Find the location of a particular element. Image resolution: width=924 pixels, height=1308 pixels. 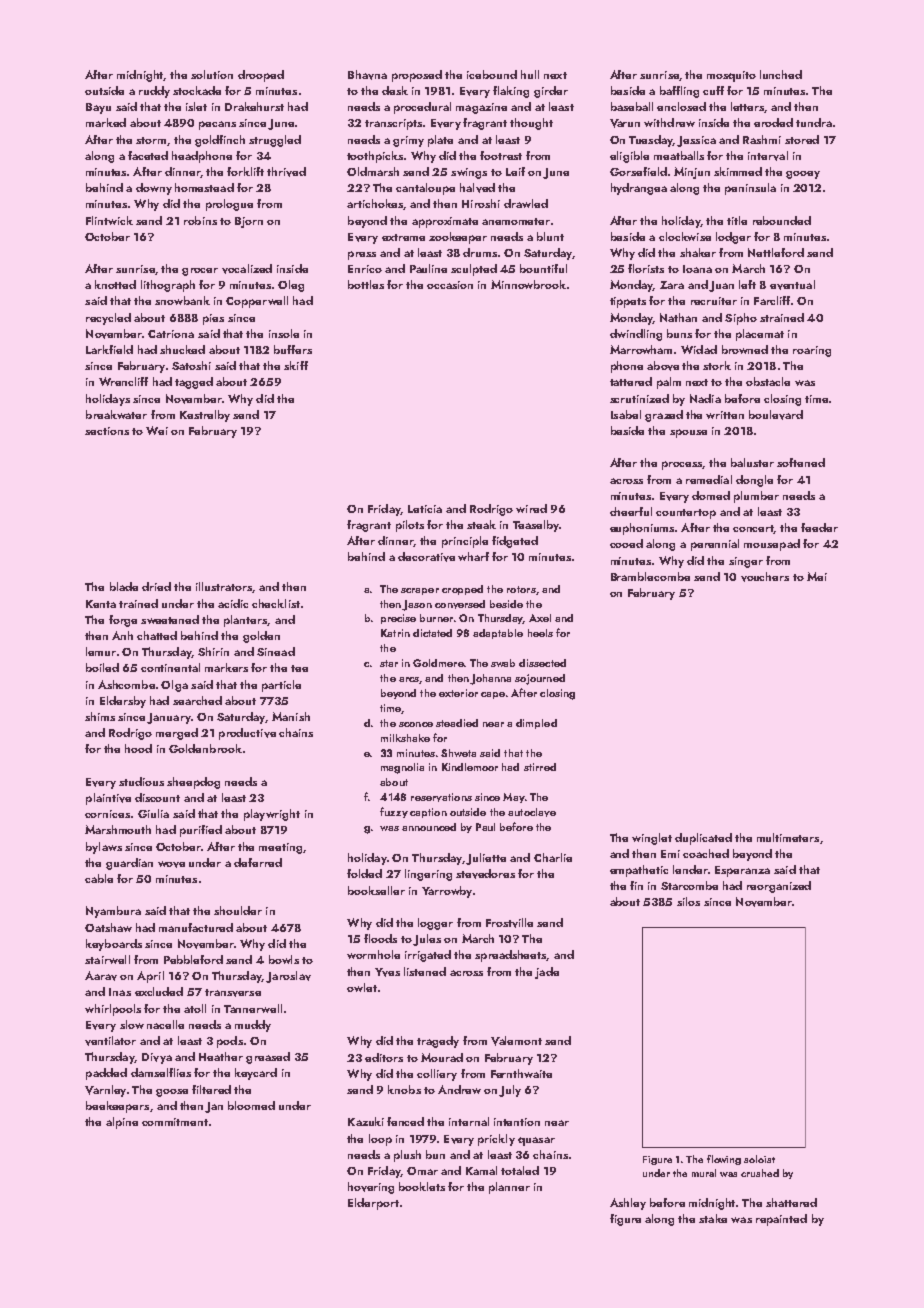

Frostville is located at coordinates (509, 923).
